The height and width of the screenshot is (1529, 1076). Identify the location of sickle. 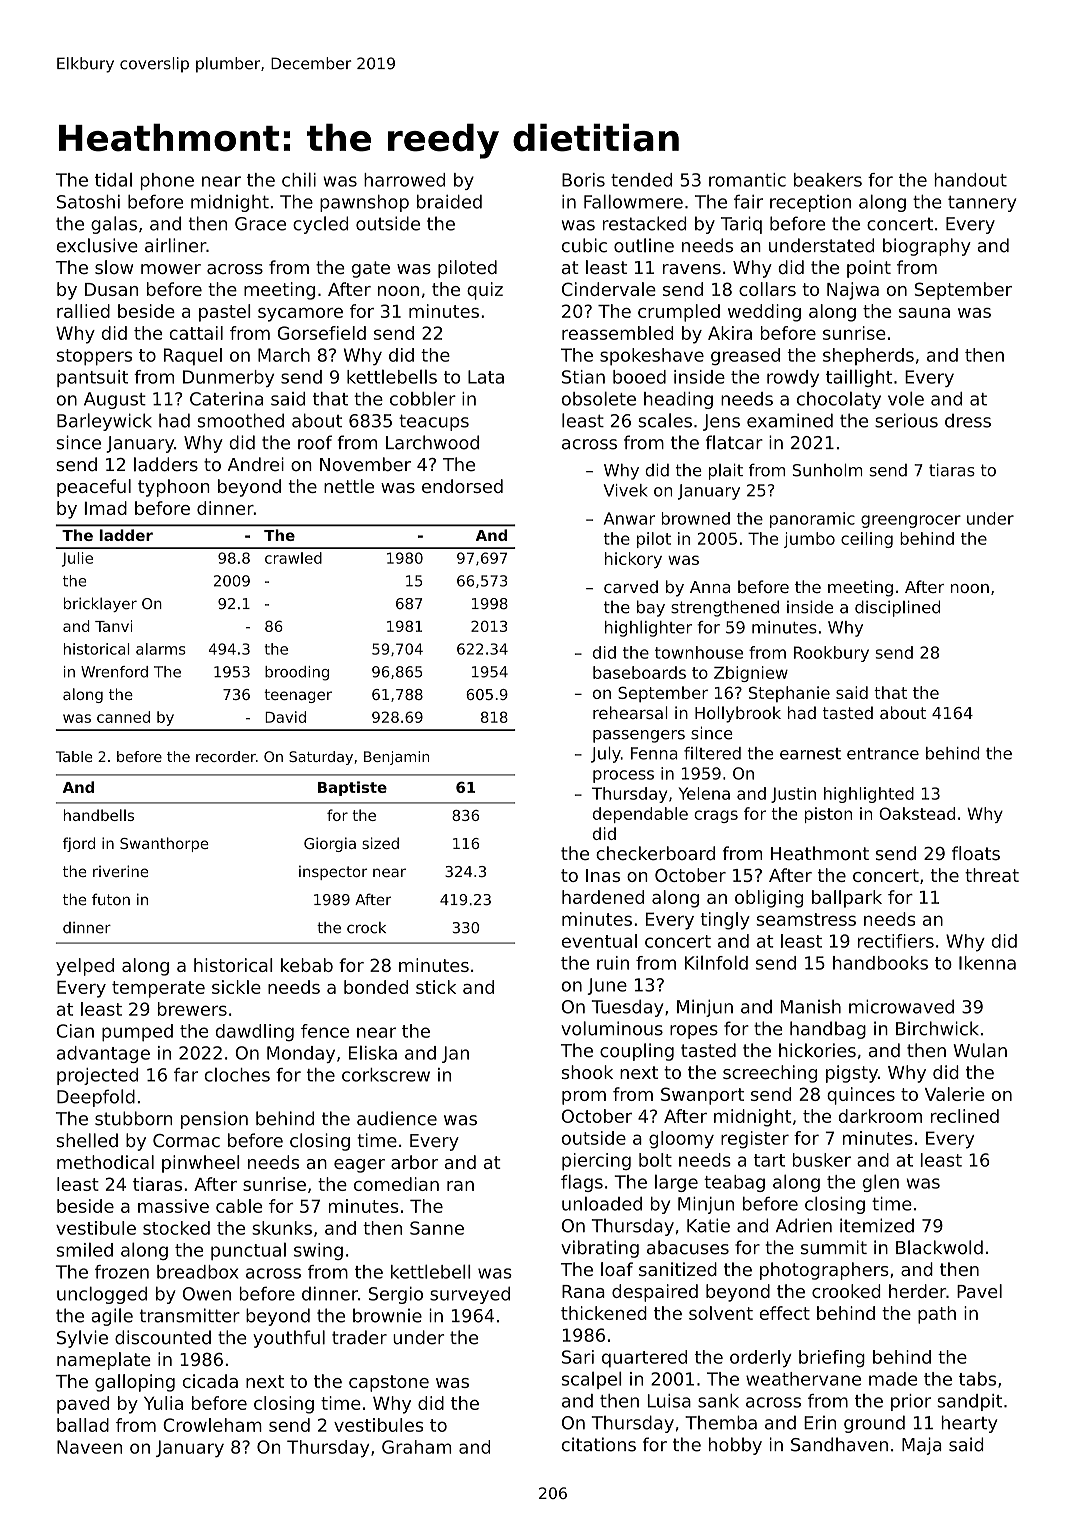
(236, 987).
